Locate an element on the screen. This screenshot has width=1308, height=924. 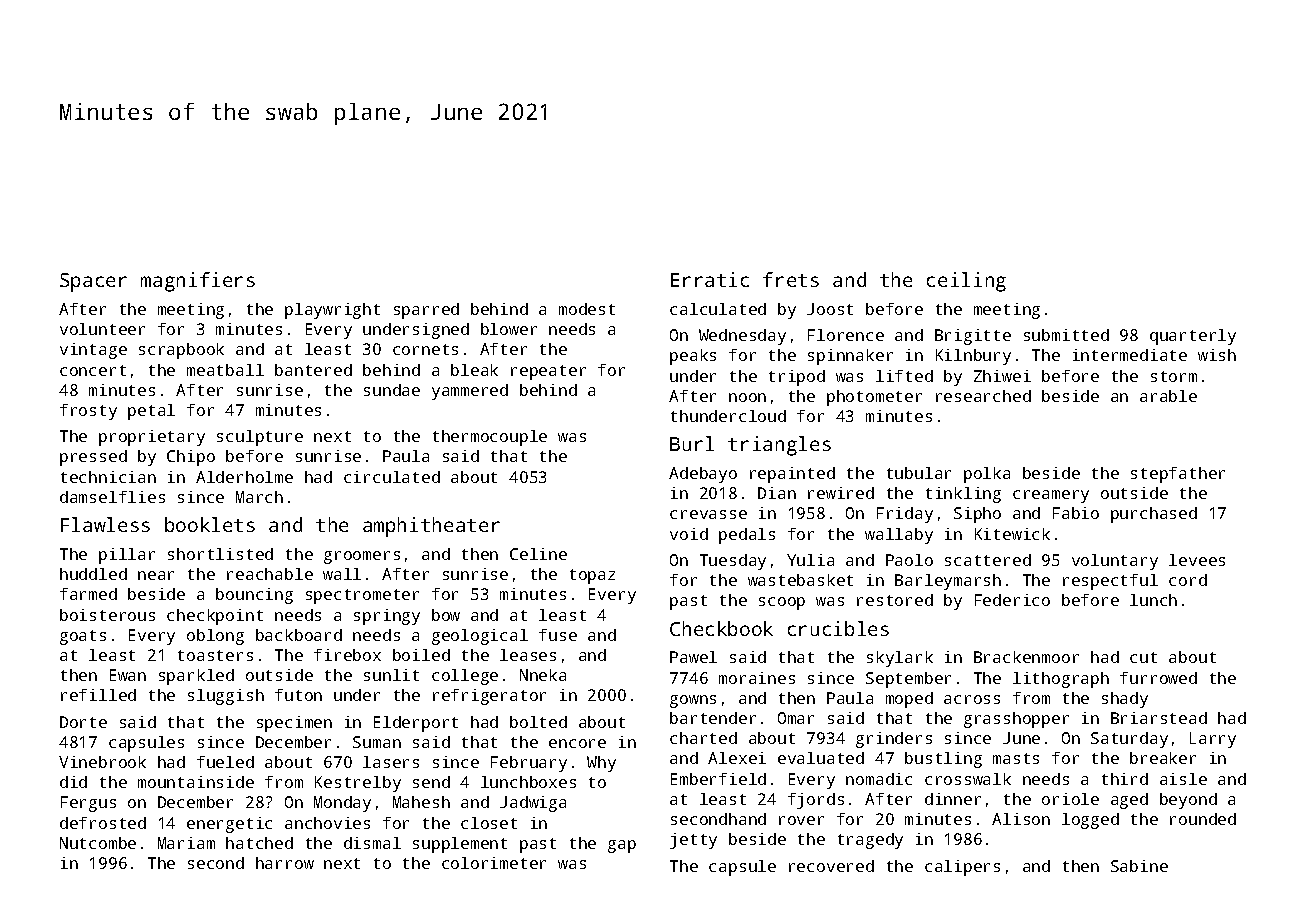
rounded is located at coordinates (1203, 819).
